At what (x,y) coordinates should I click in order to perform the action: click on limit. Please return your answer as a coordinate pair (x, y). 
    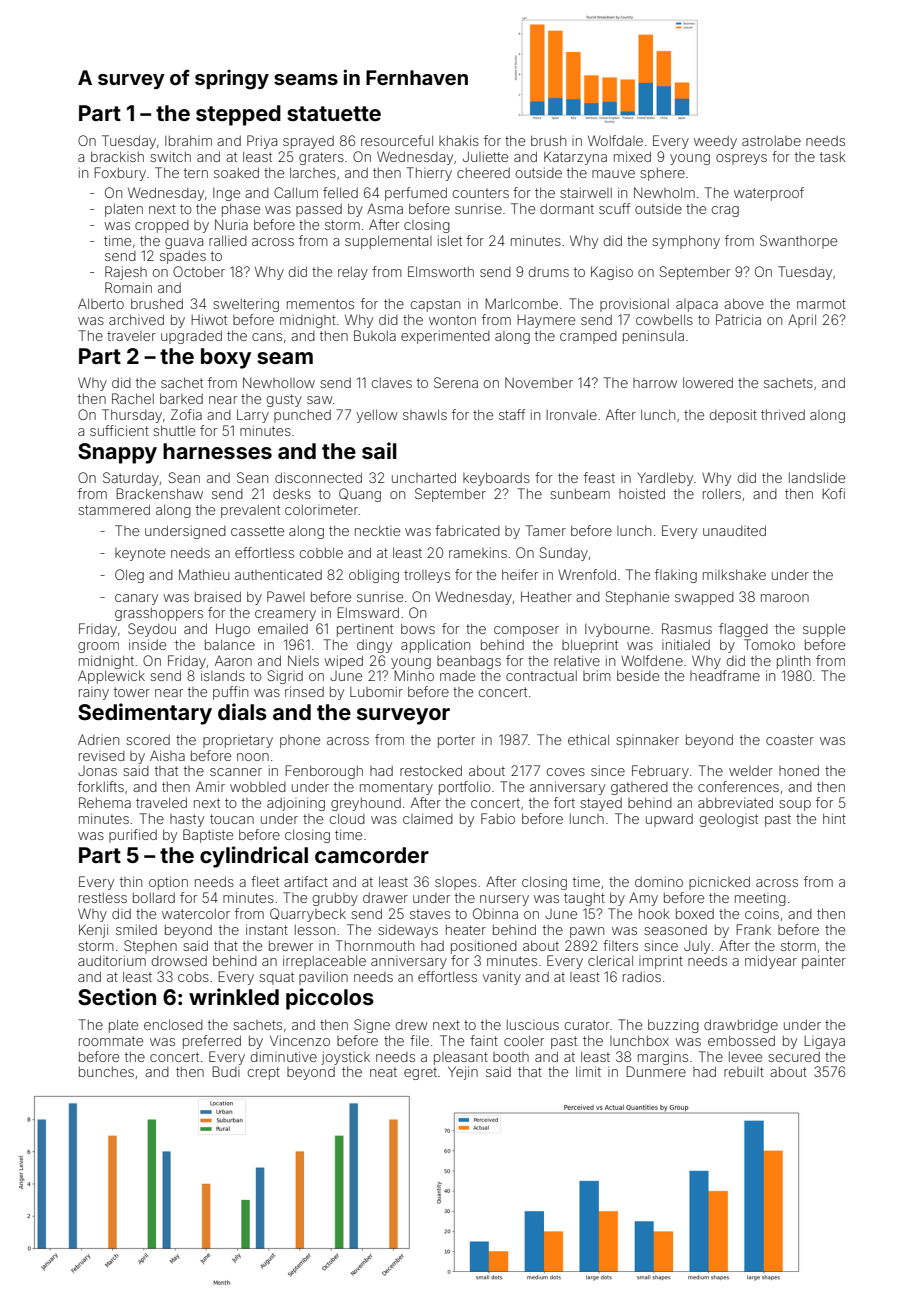
    Looking at the image, I should click on (588, 1071).
